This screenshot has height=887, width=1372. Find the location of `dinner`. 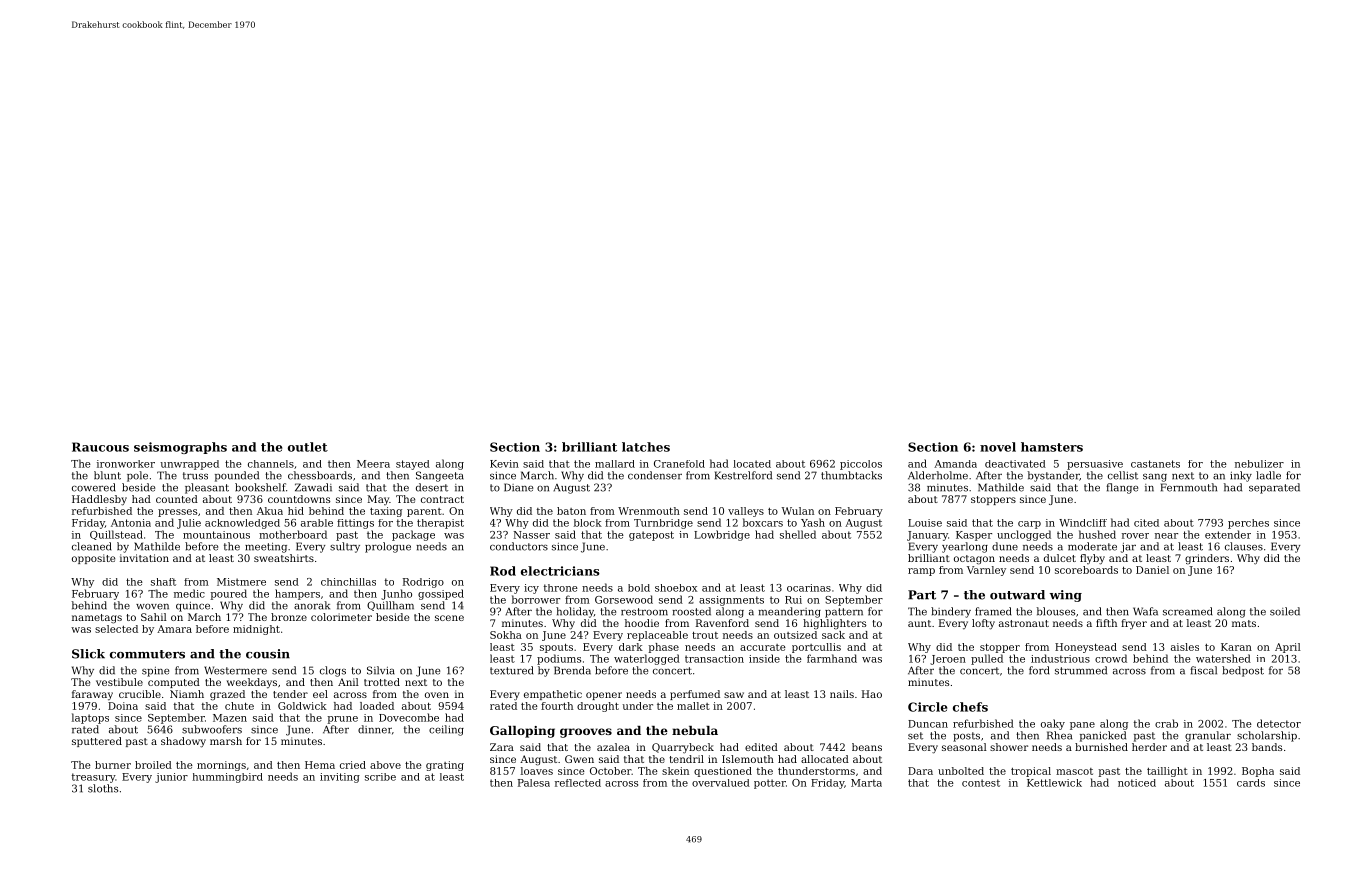

dinner is located at coordinates (375, 729).
